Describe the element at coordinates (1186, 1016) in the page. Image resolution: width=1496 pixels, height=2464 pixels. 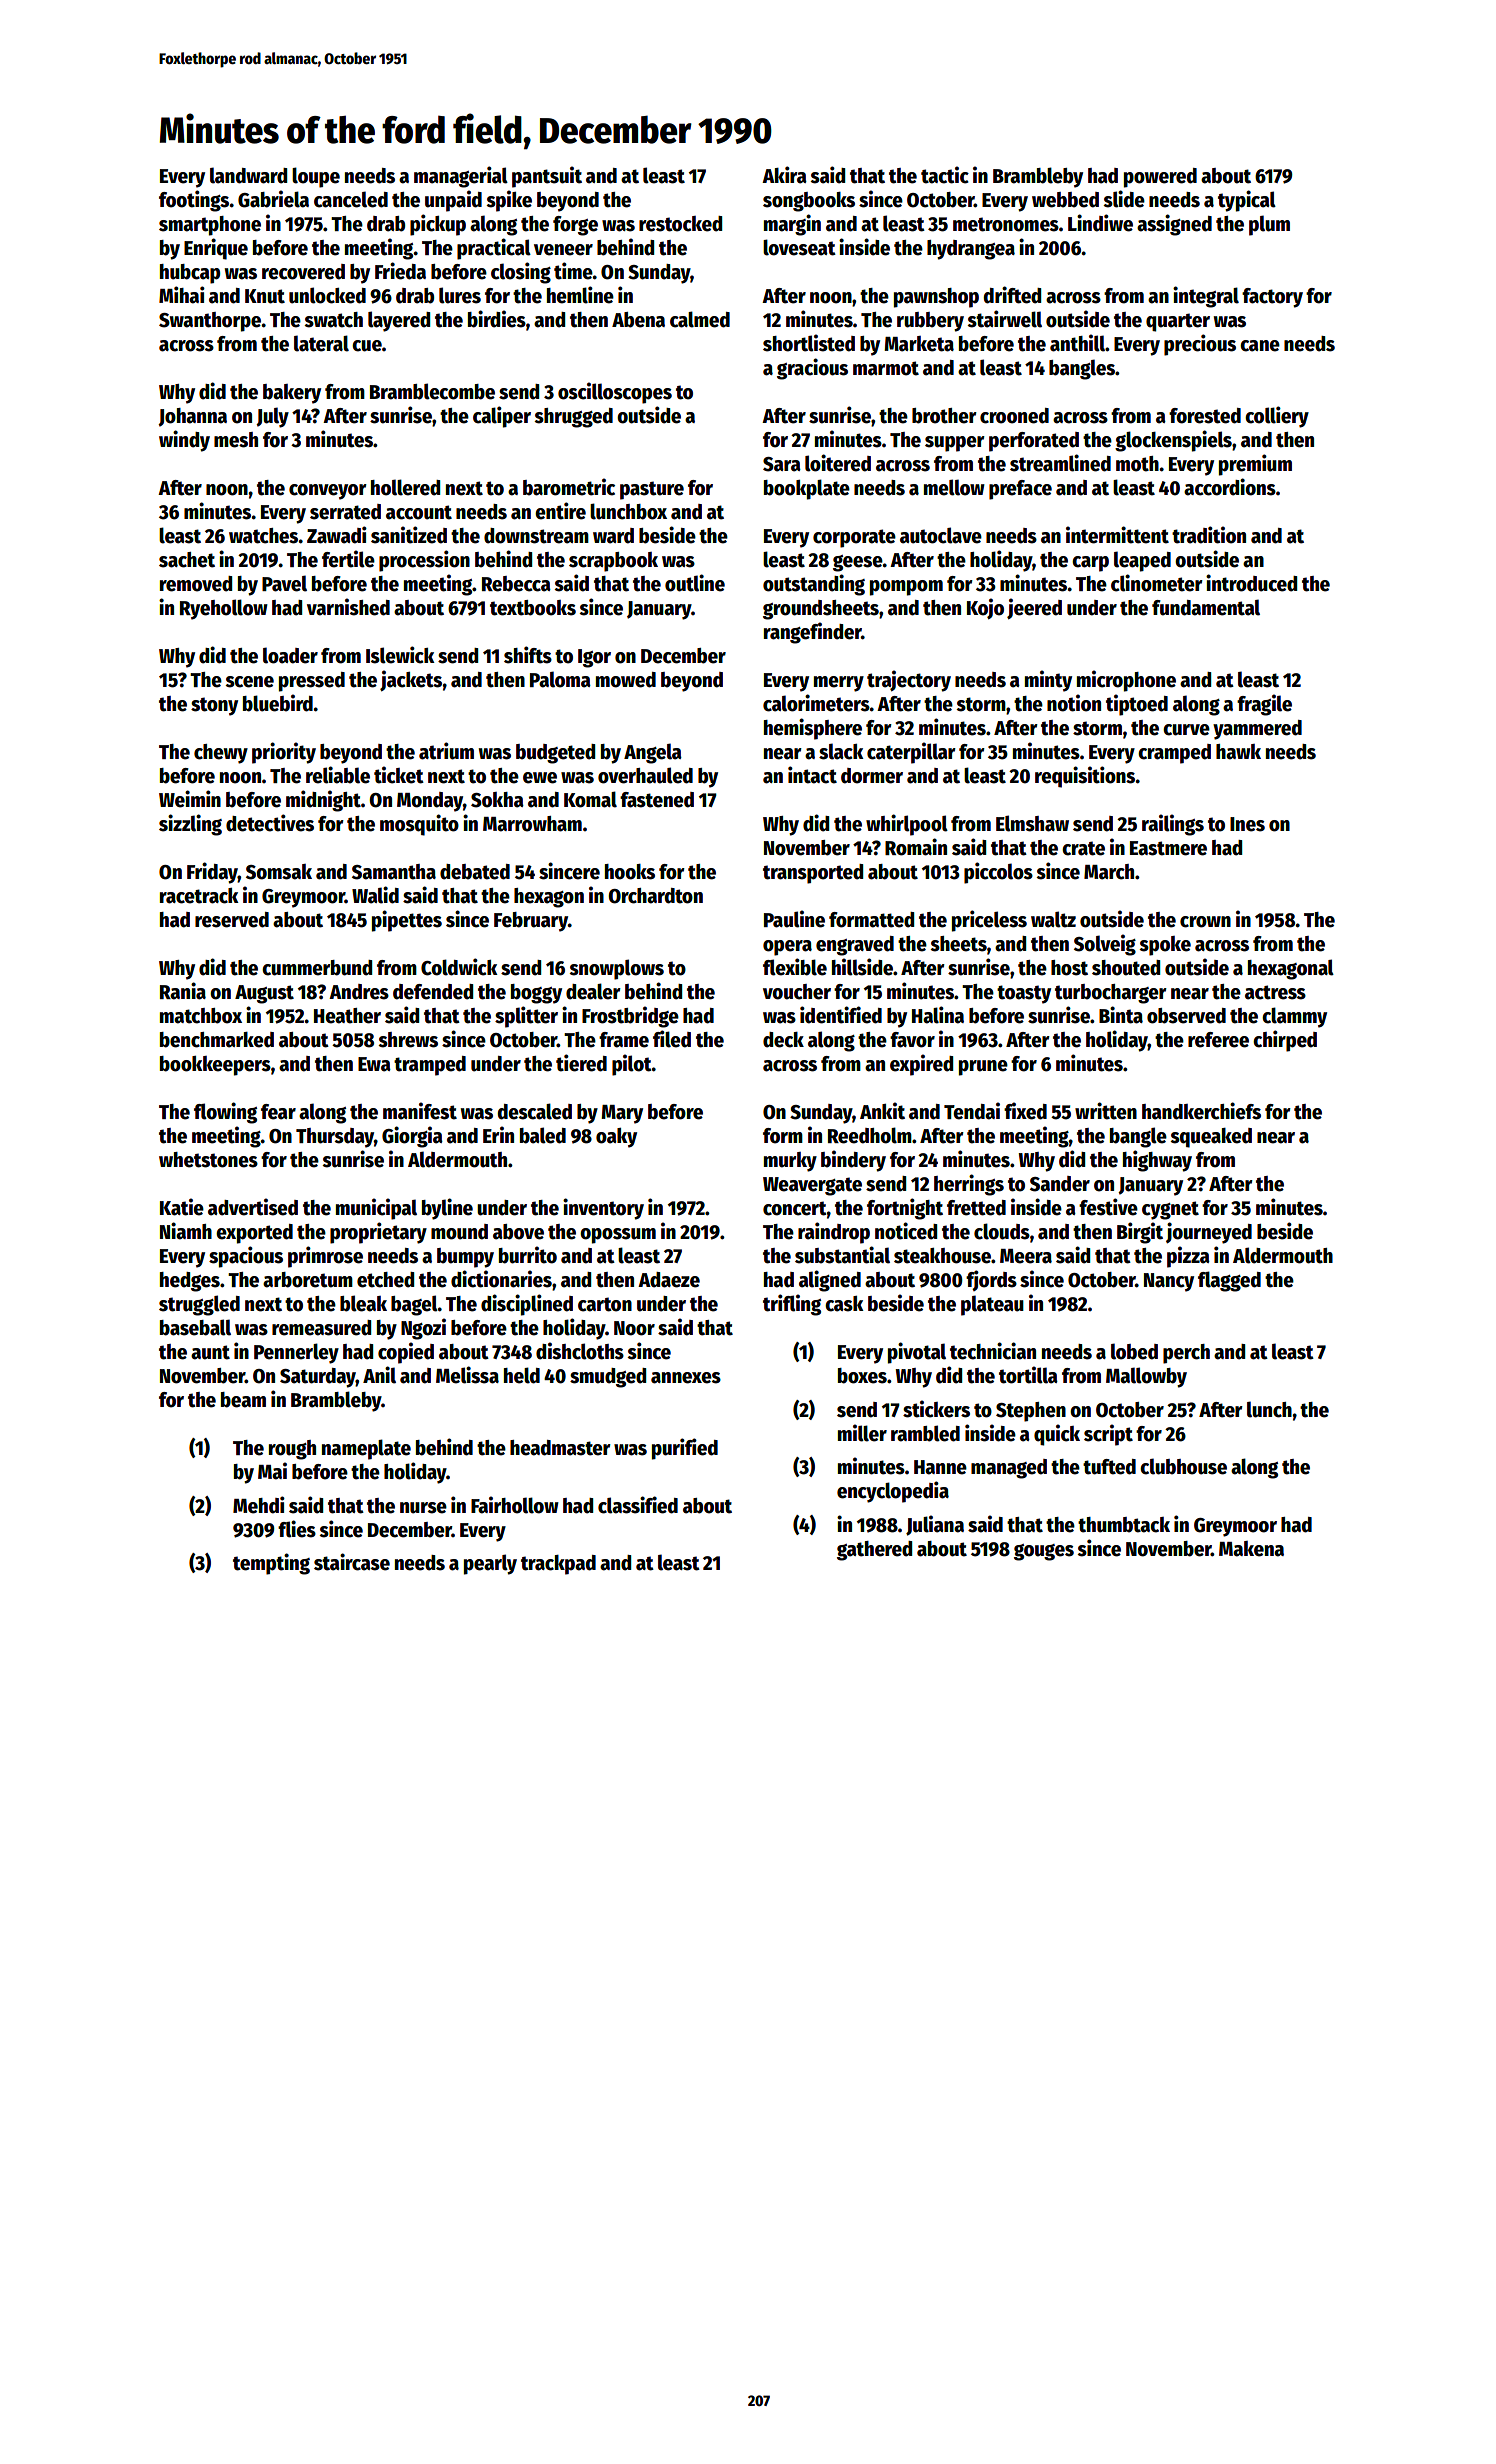
I see `observed` at that location.
